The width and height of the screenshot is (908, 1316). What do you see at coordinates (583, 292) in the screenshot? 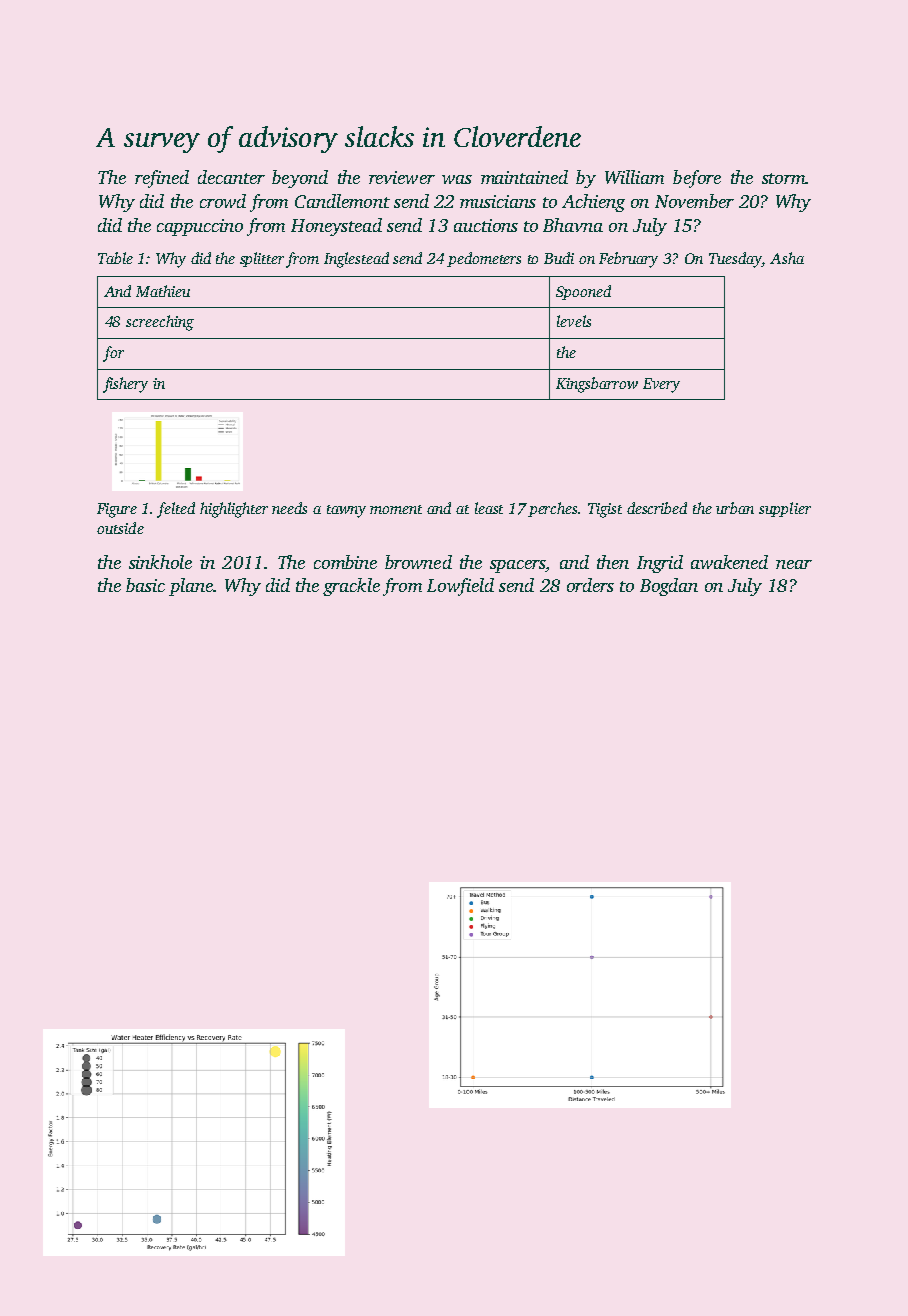
I see `Spooned` at bounding box center [583, 292].
